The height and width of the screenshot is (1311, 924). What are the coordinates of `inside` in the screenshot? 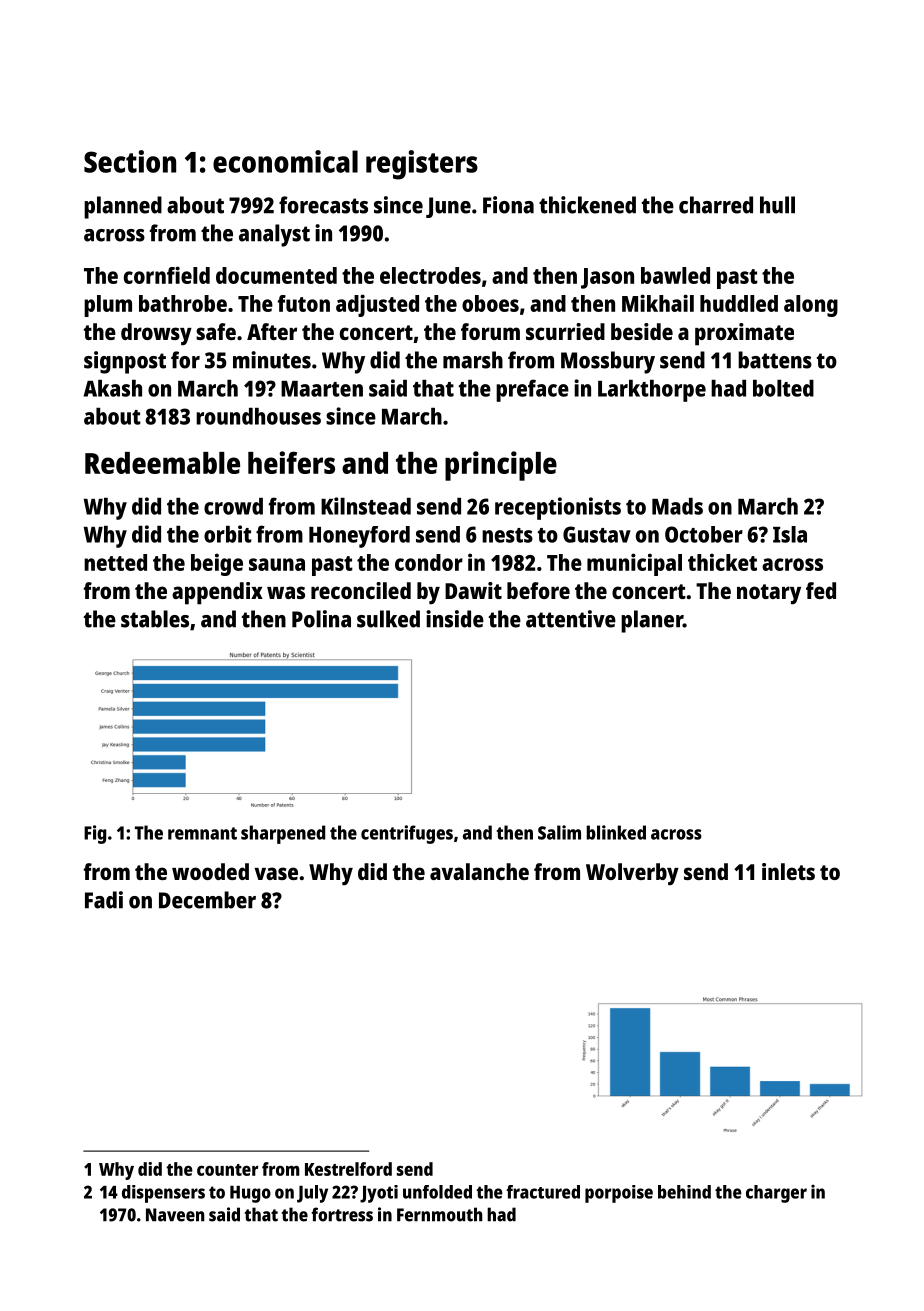 It's located at (455, 619).
